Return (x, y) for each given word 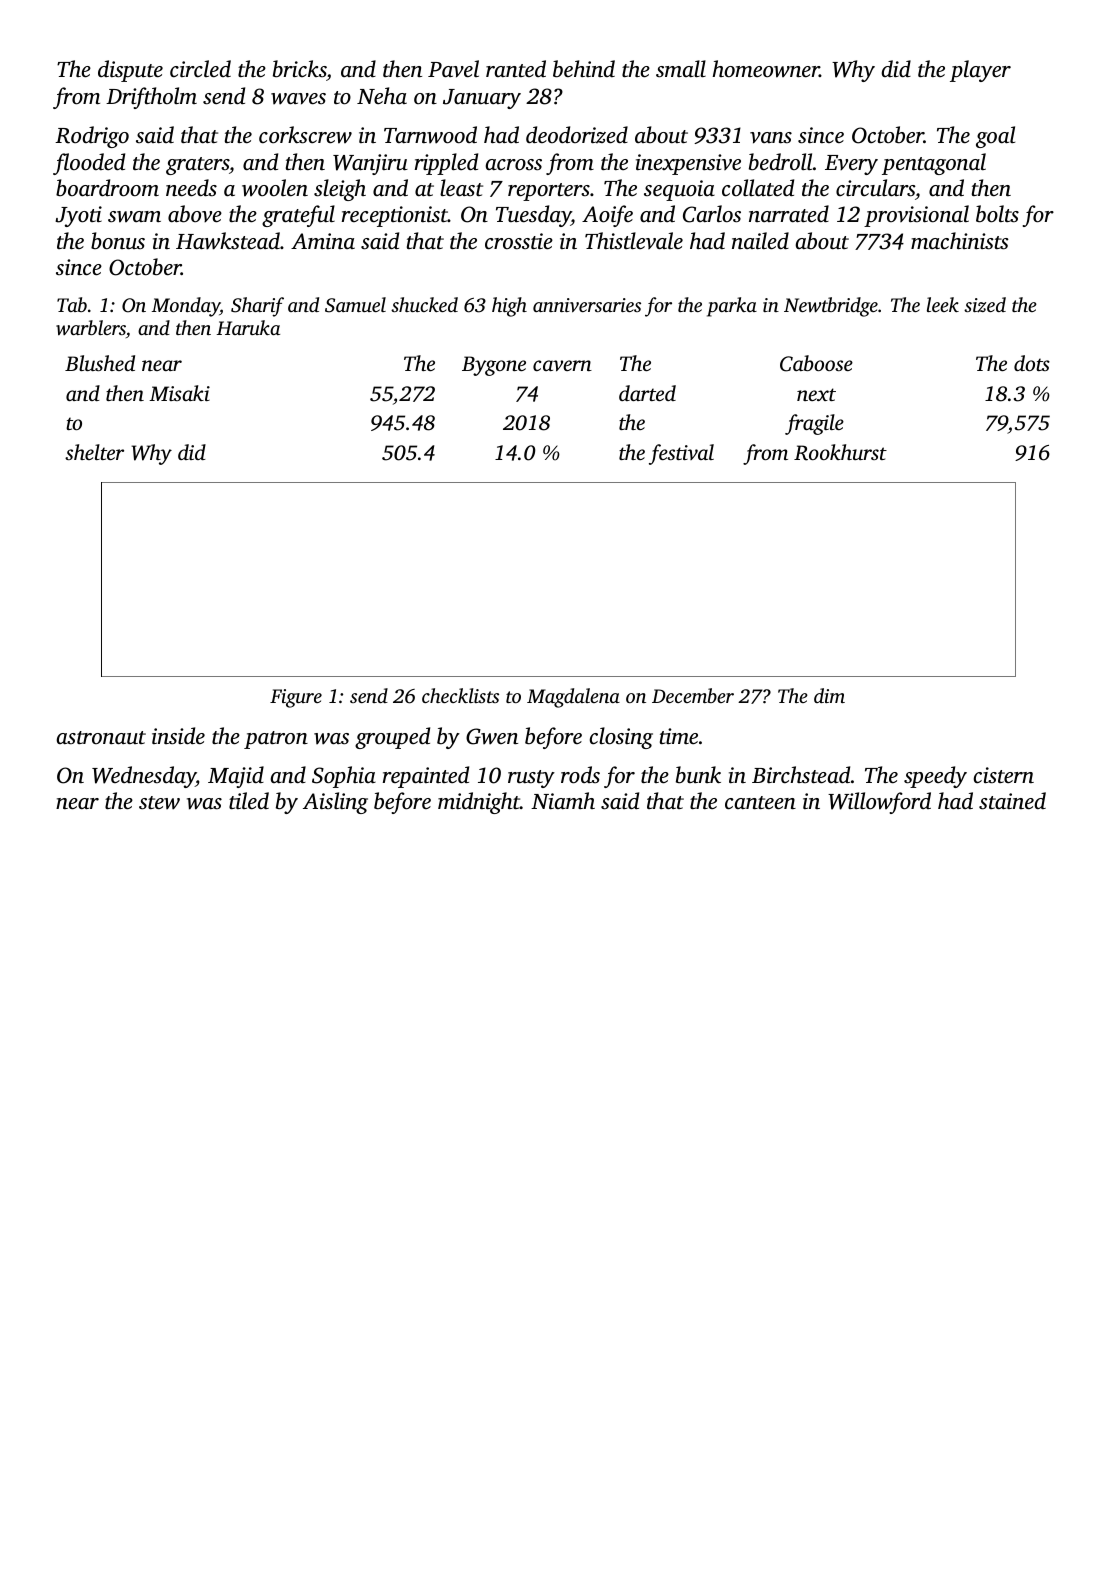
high (509, 307)
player (980, 71)
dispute (130, 71)
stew (159, 803)
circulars (875, 188)
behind (584, 69)
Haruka (248, 327)
